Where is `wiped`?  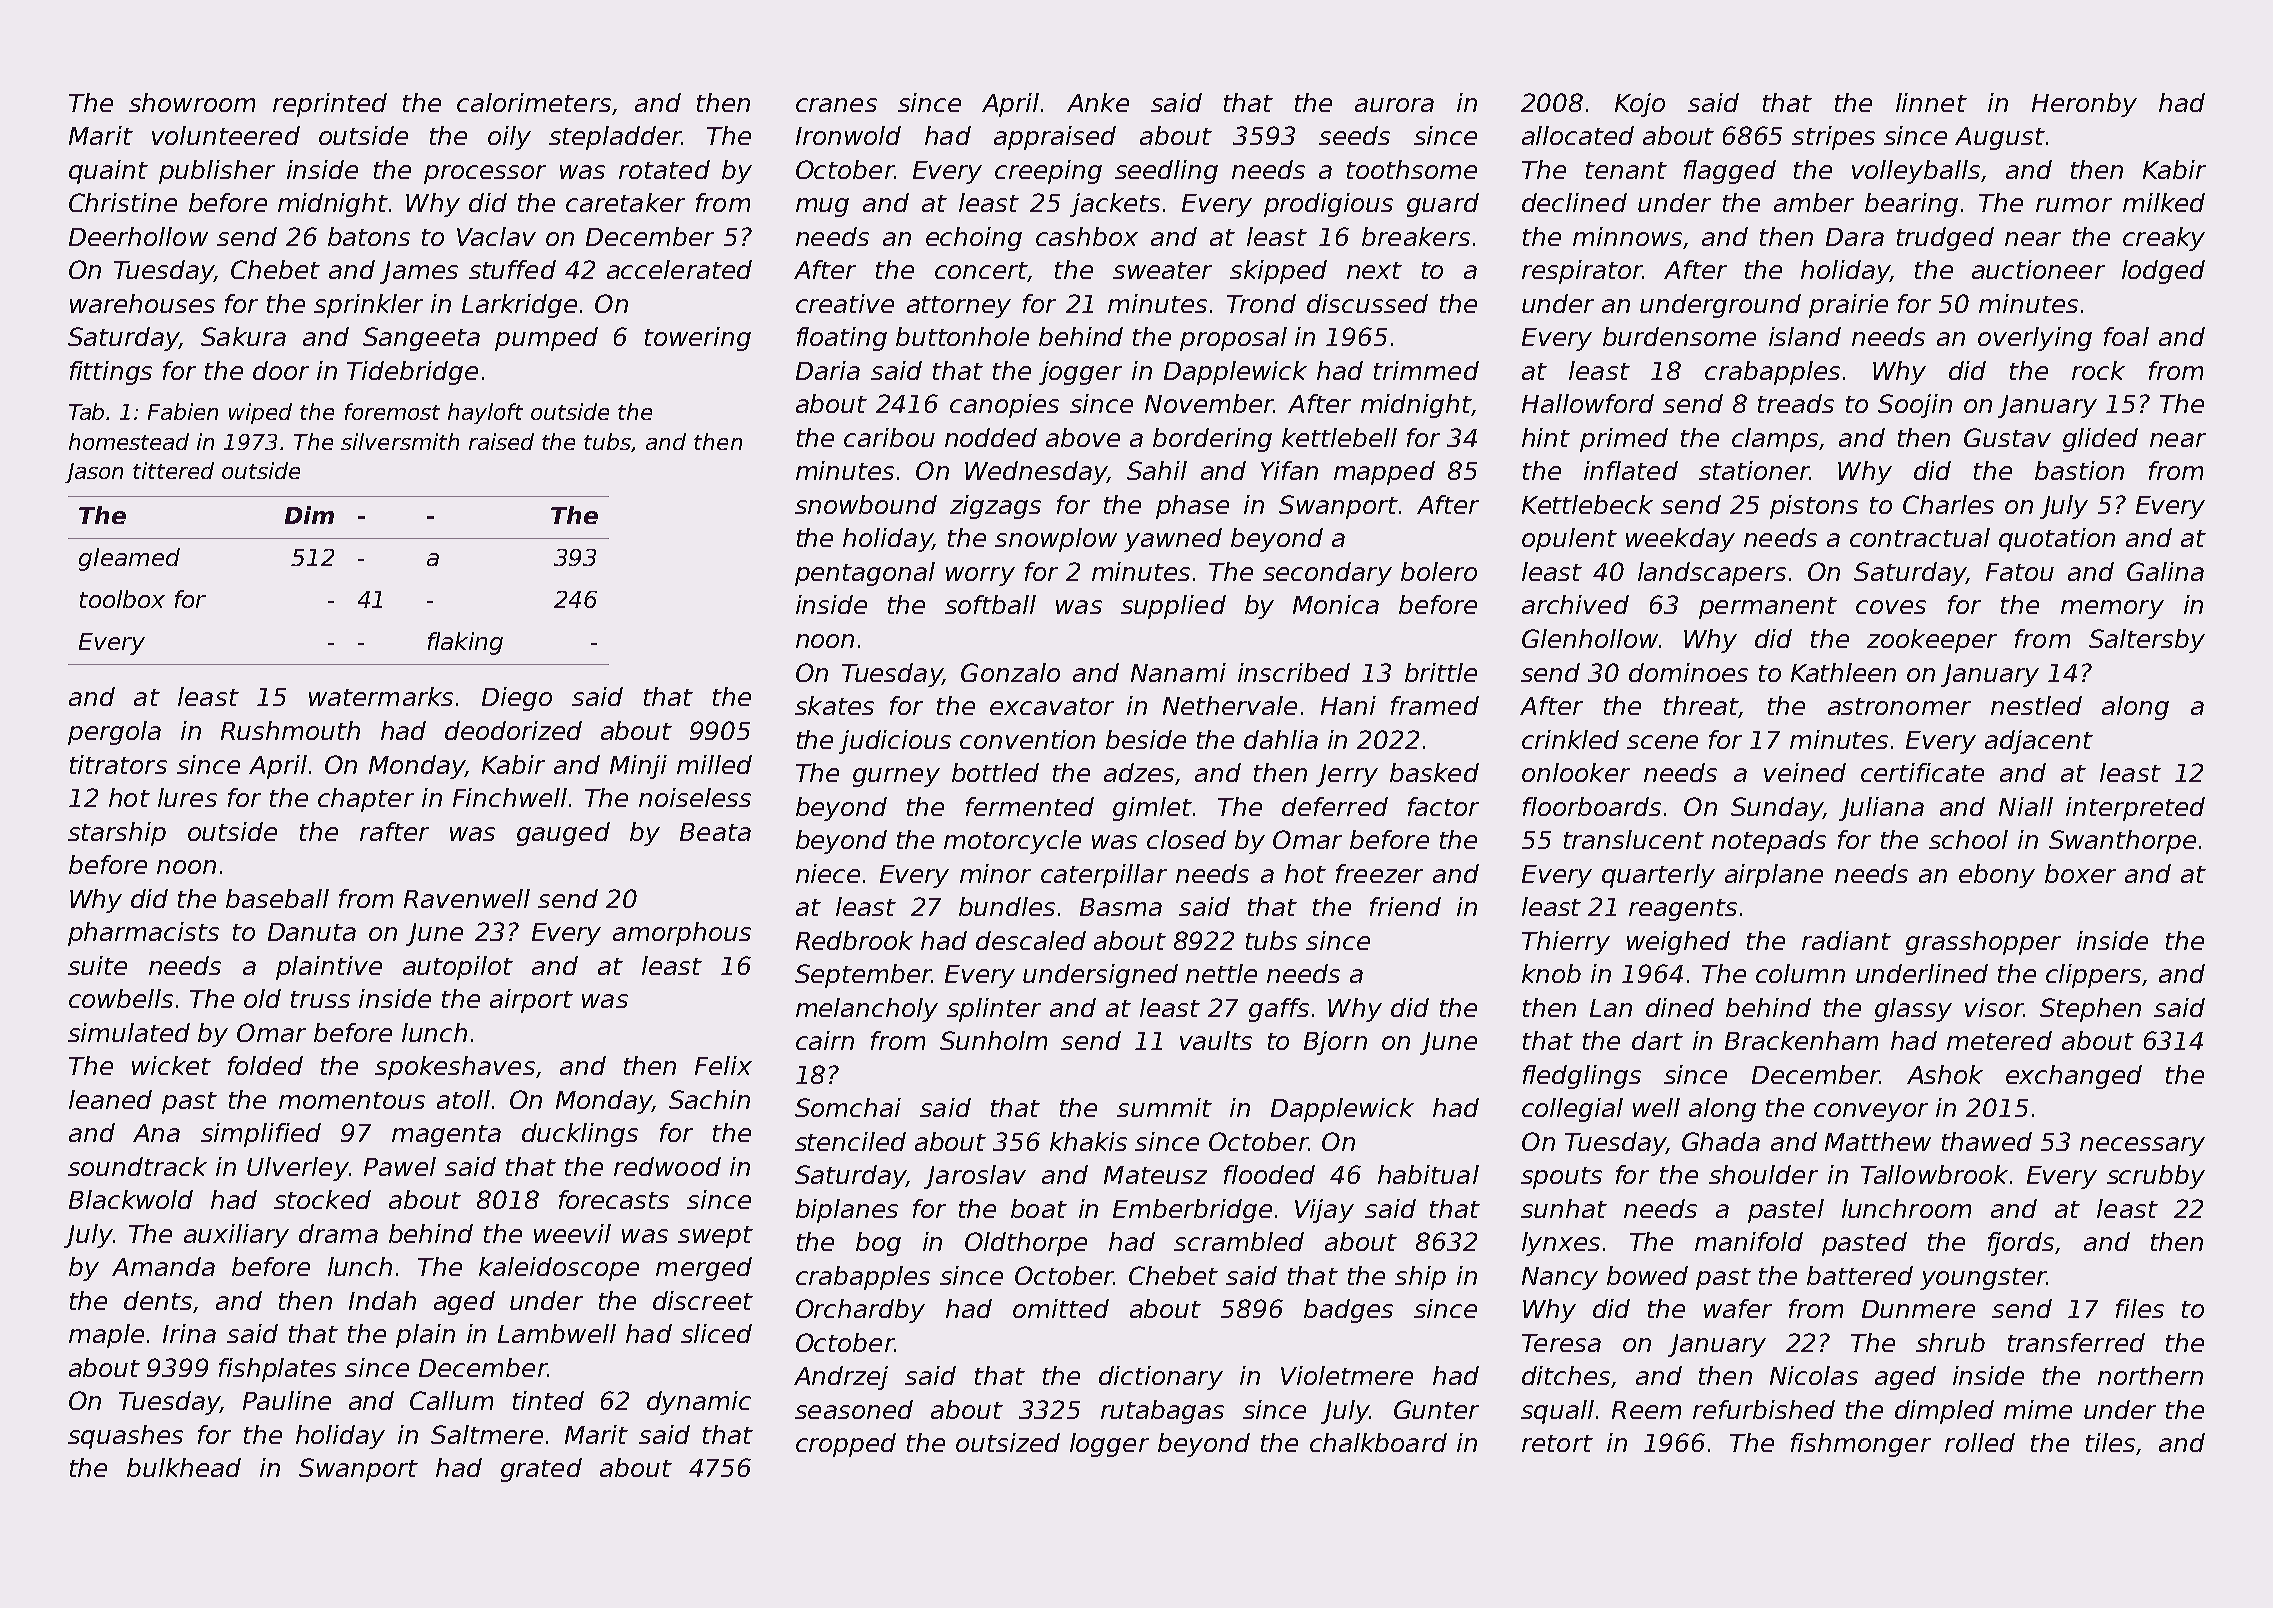 wiped is located at coordinates (260, 413).
